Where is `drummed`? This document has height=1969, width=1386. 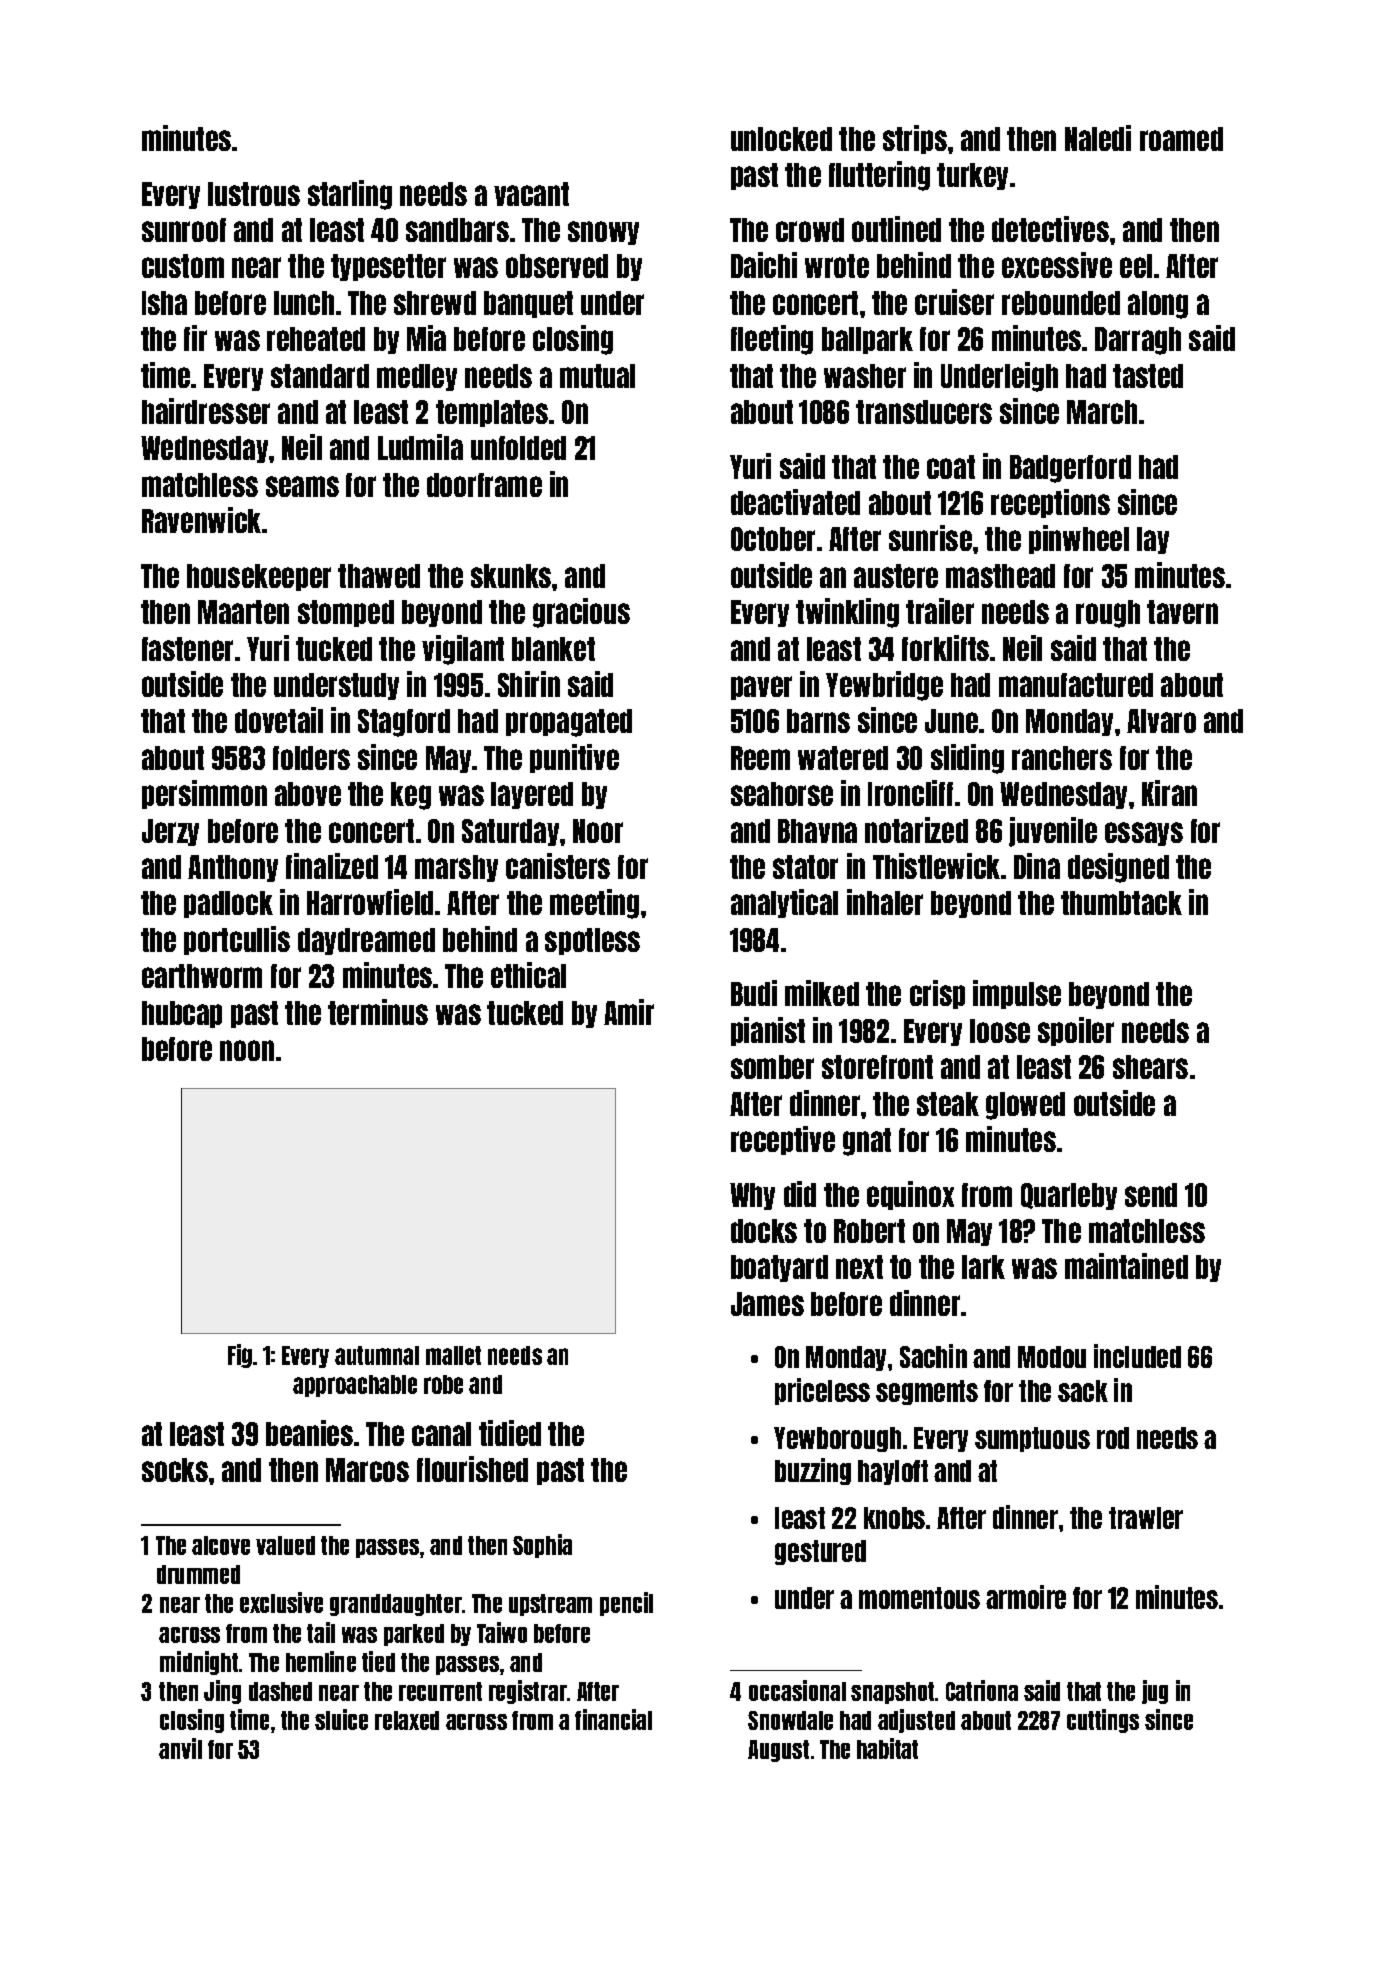 drummed is located at coordinates (198, 1574).
